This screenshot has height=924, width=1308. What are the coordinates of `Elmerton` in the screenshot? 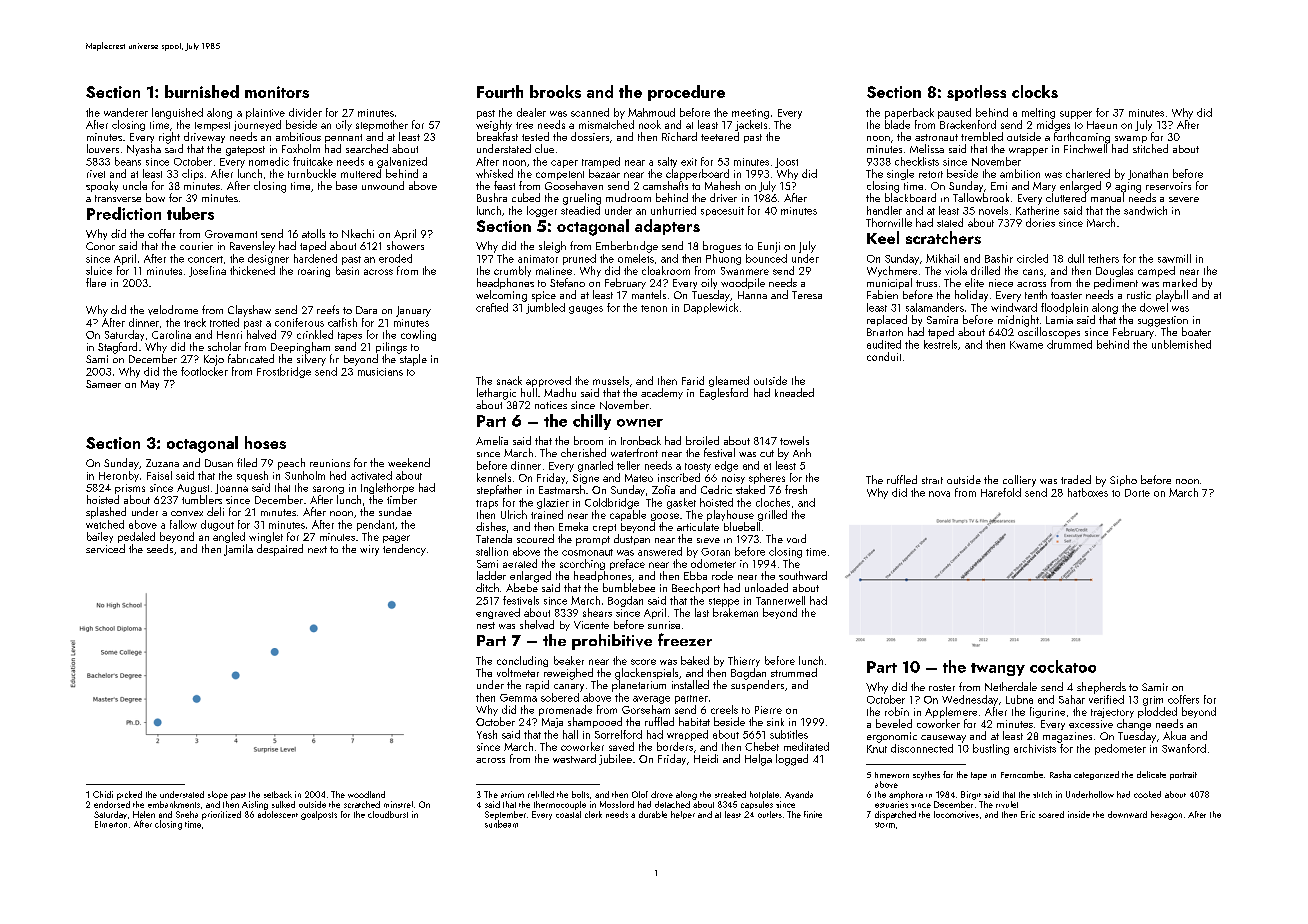 It's located at (111, 824).
